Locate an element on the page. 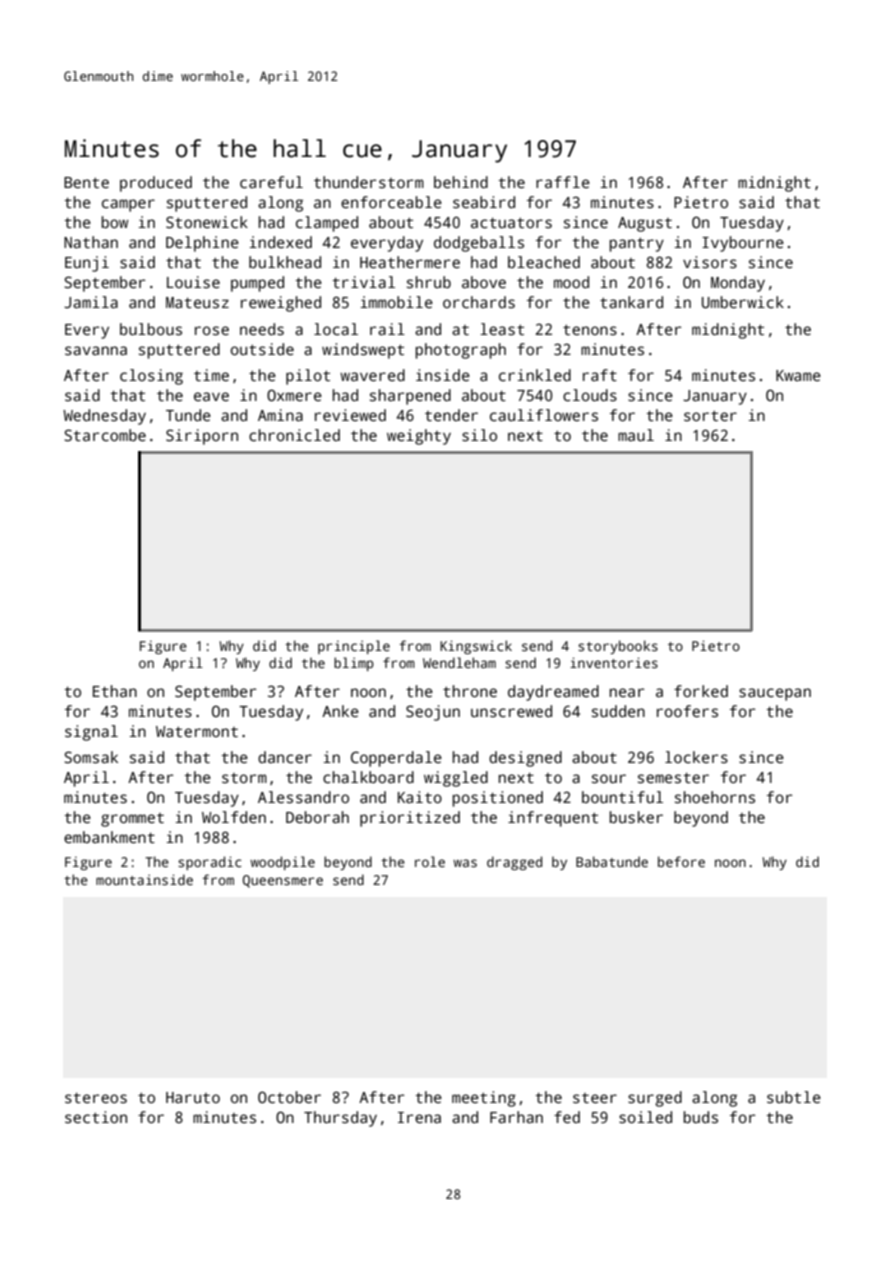 The height and width of the document is (1265, 891). section is located at coordinates (96, 1117).
